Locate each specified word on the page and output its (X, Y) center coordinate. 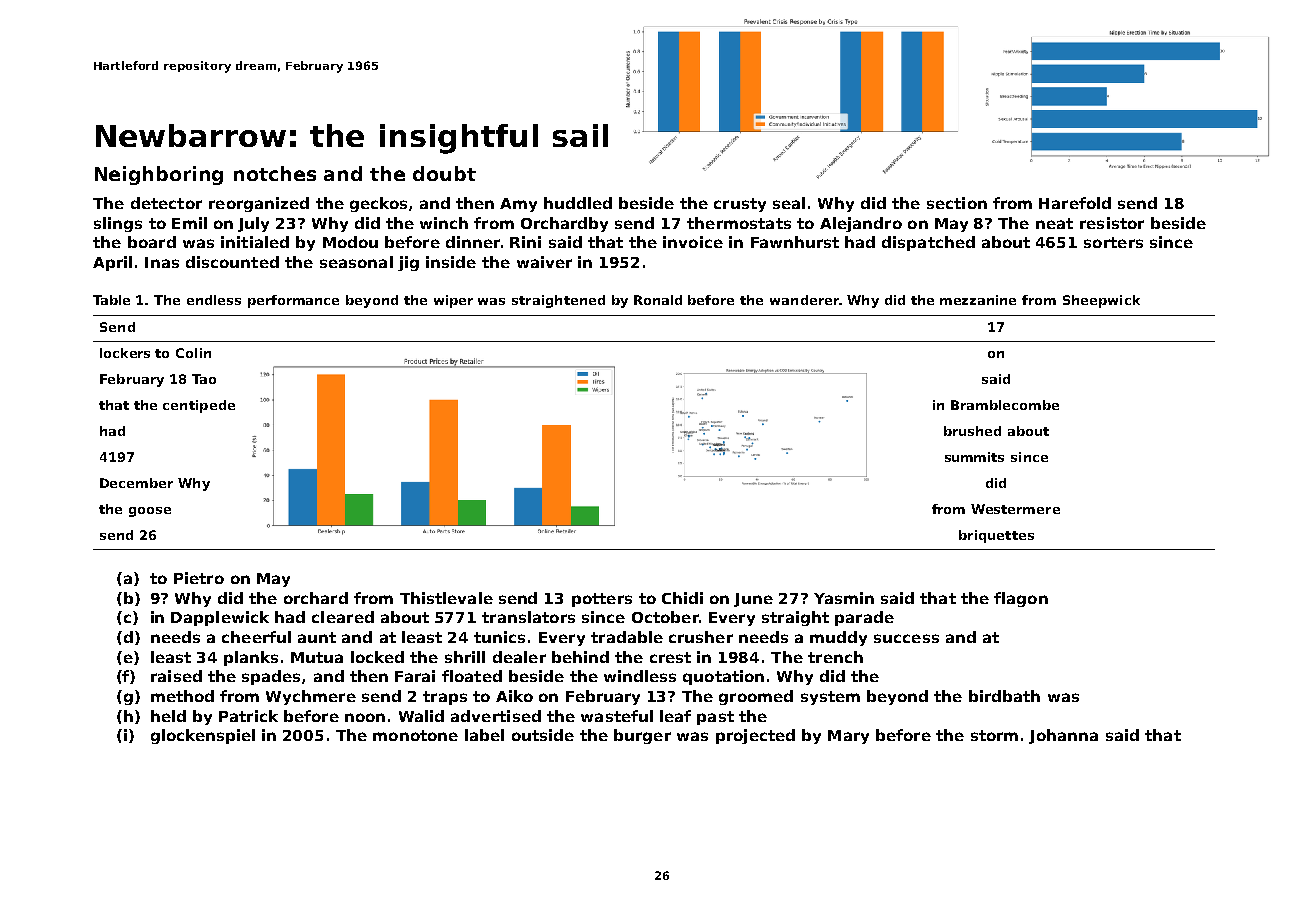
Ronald (658, 300)
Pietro (199, 578)
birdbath (1004, 696)
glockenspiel (203, 736)
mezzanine (978, 300)
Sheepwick (1101, 301)
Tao (204, 379)
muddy (838, 638)
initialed (255, 242)
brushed (972, 431)
